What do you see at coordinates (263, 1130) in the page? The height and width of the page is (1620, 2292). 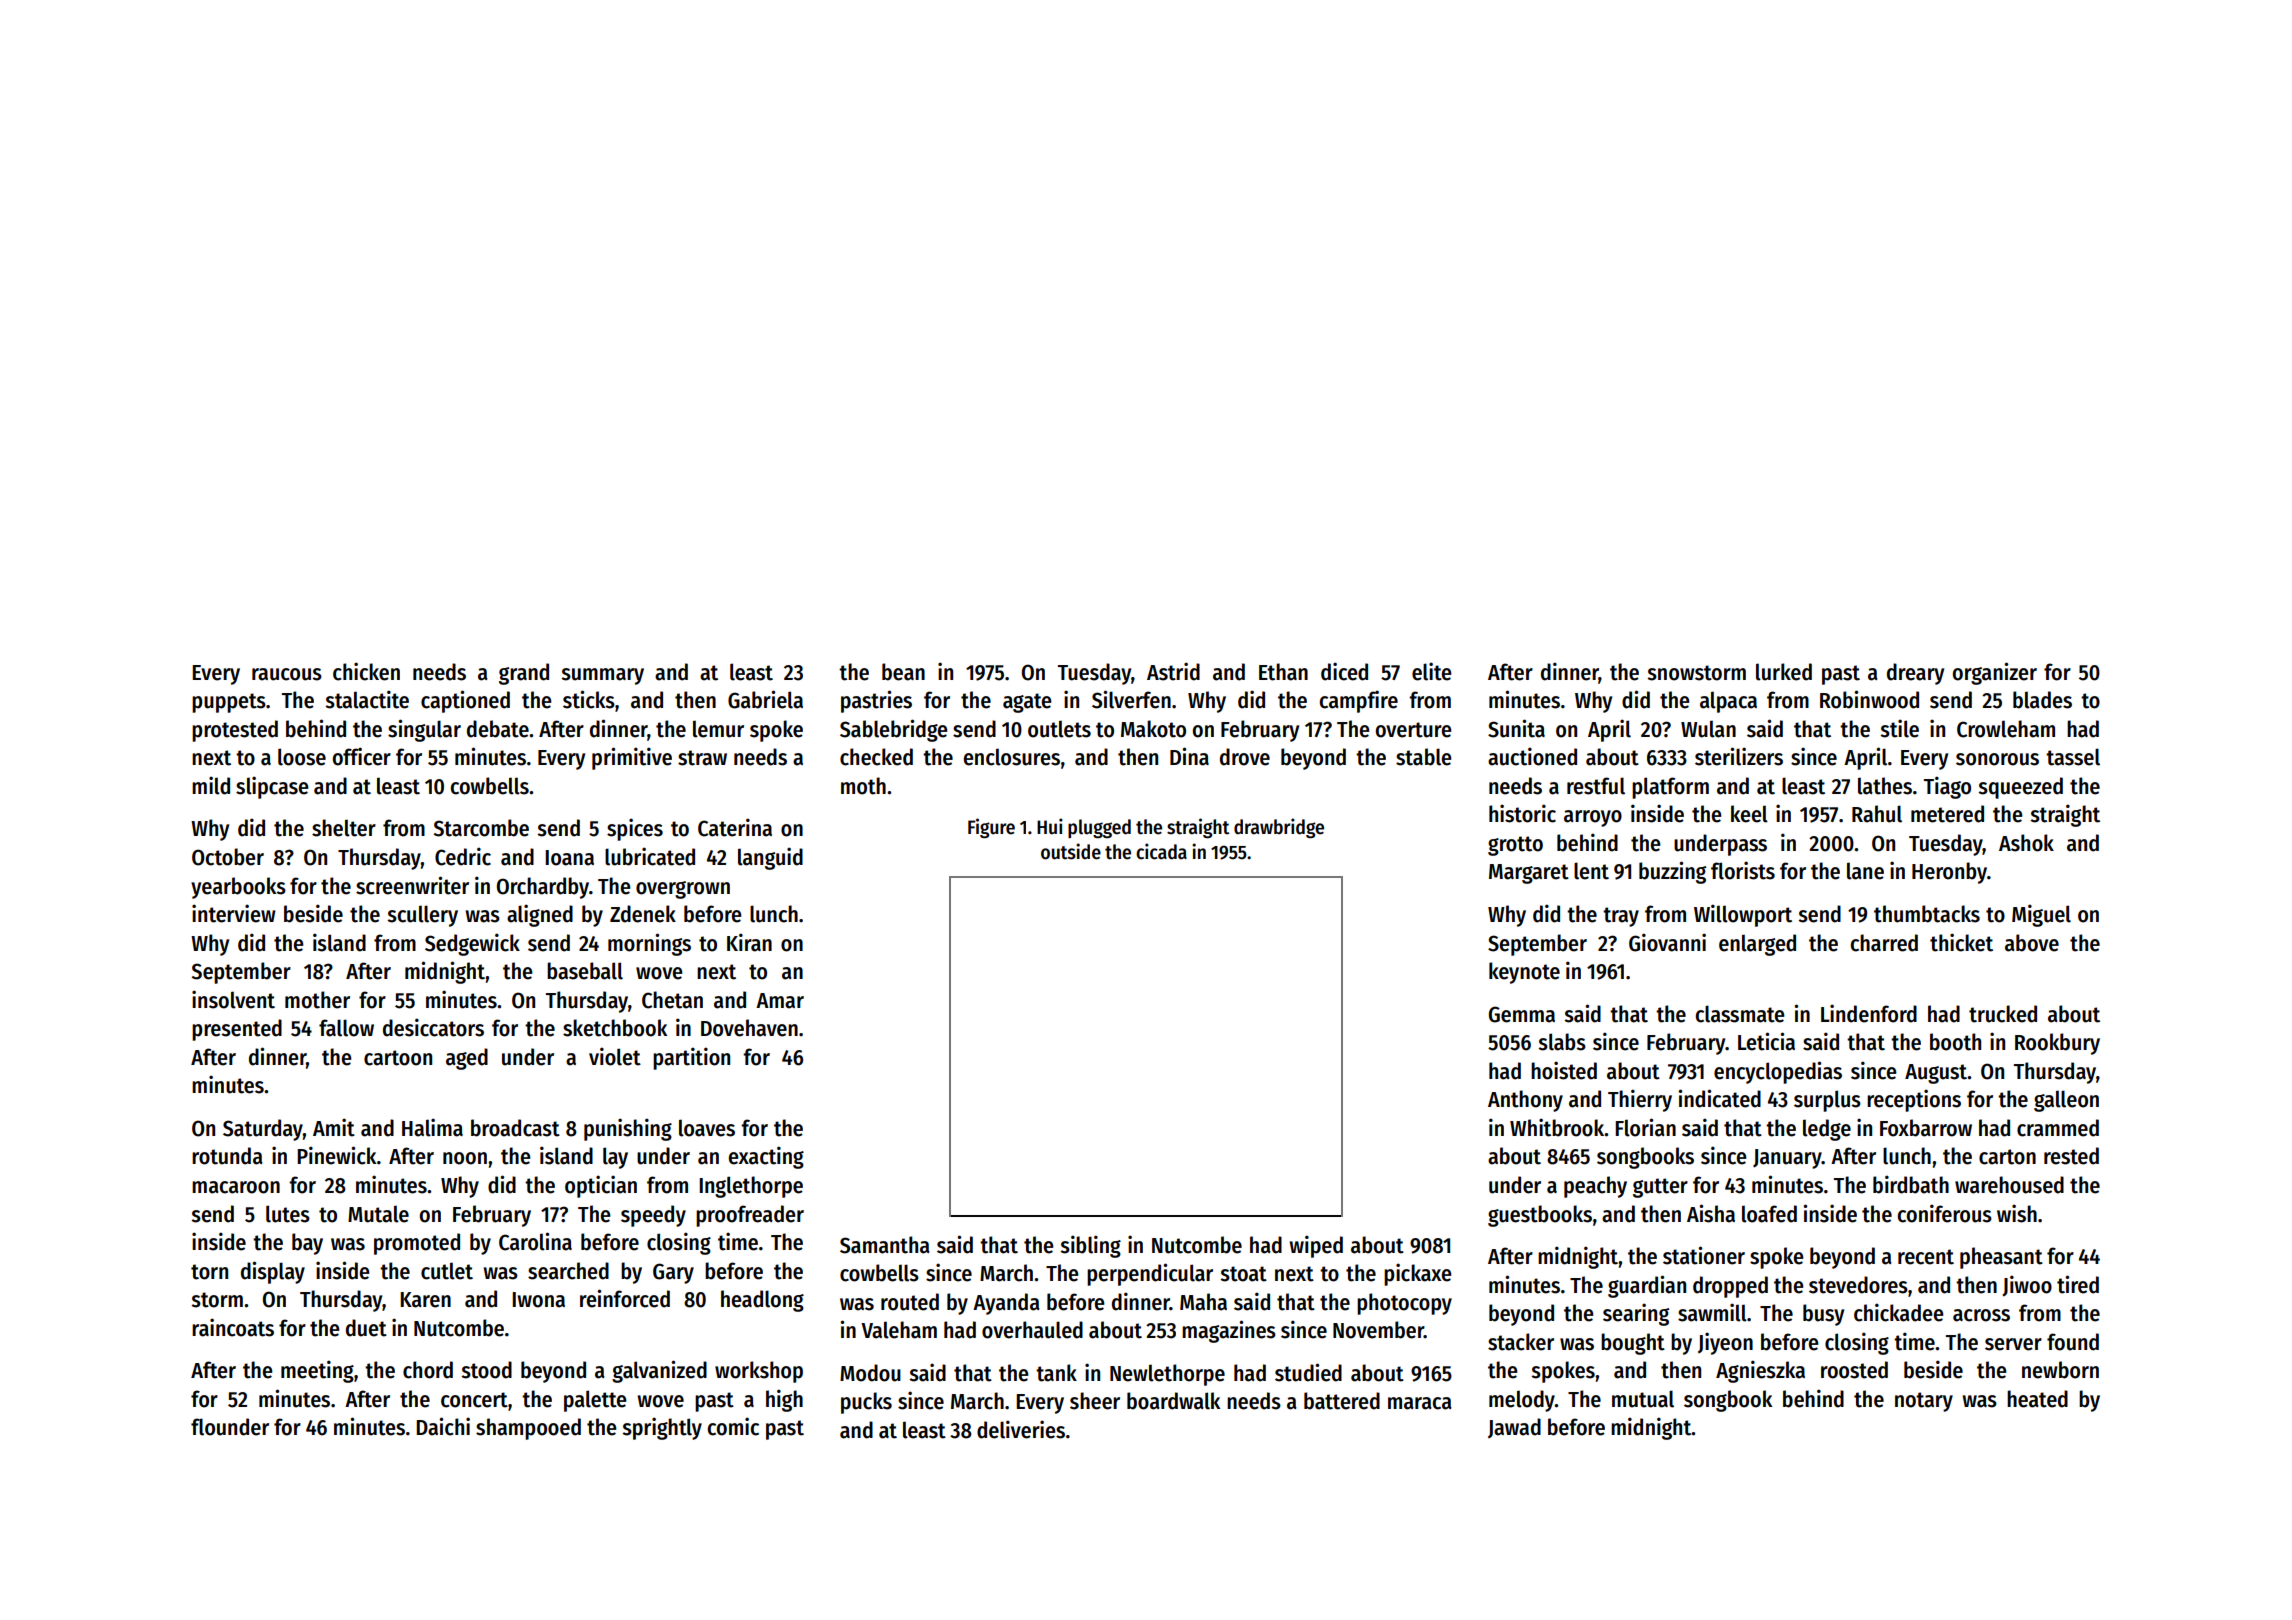 I see `Saturday` at bounding box center [263, 1130].
